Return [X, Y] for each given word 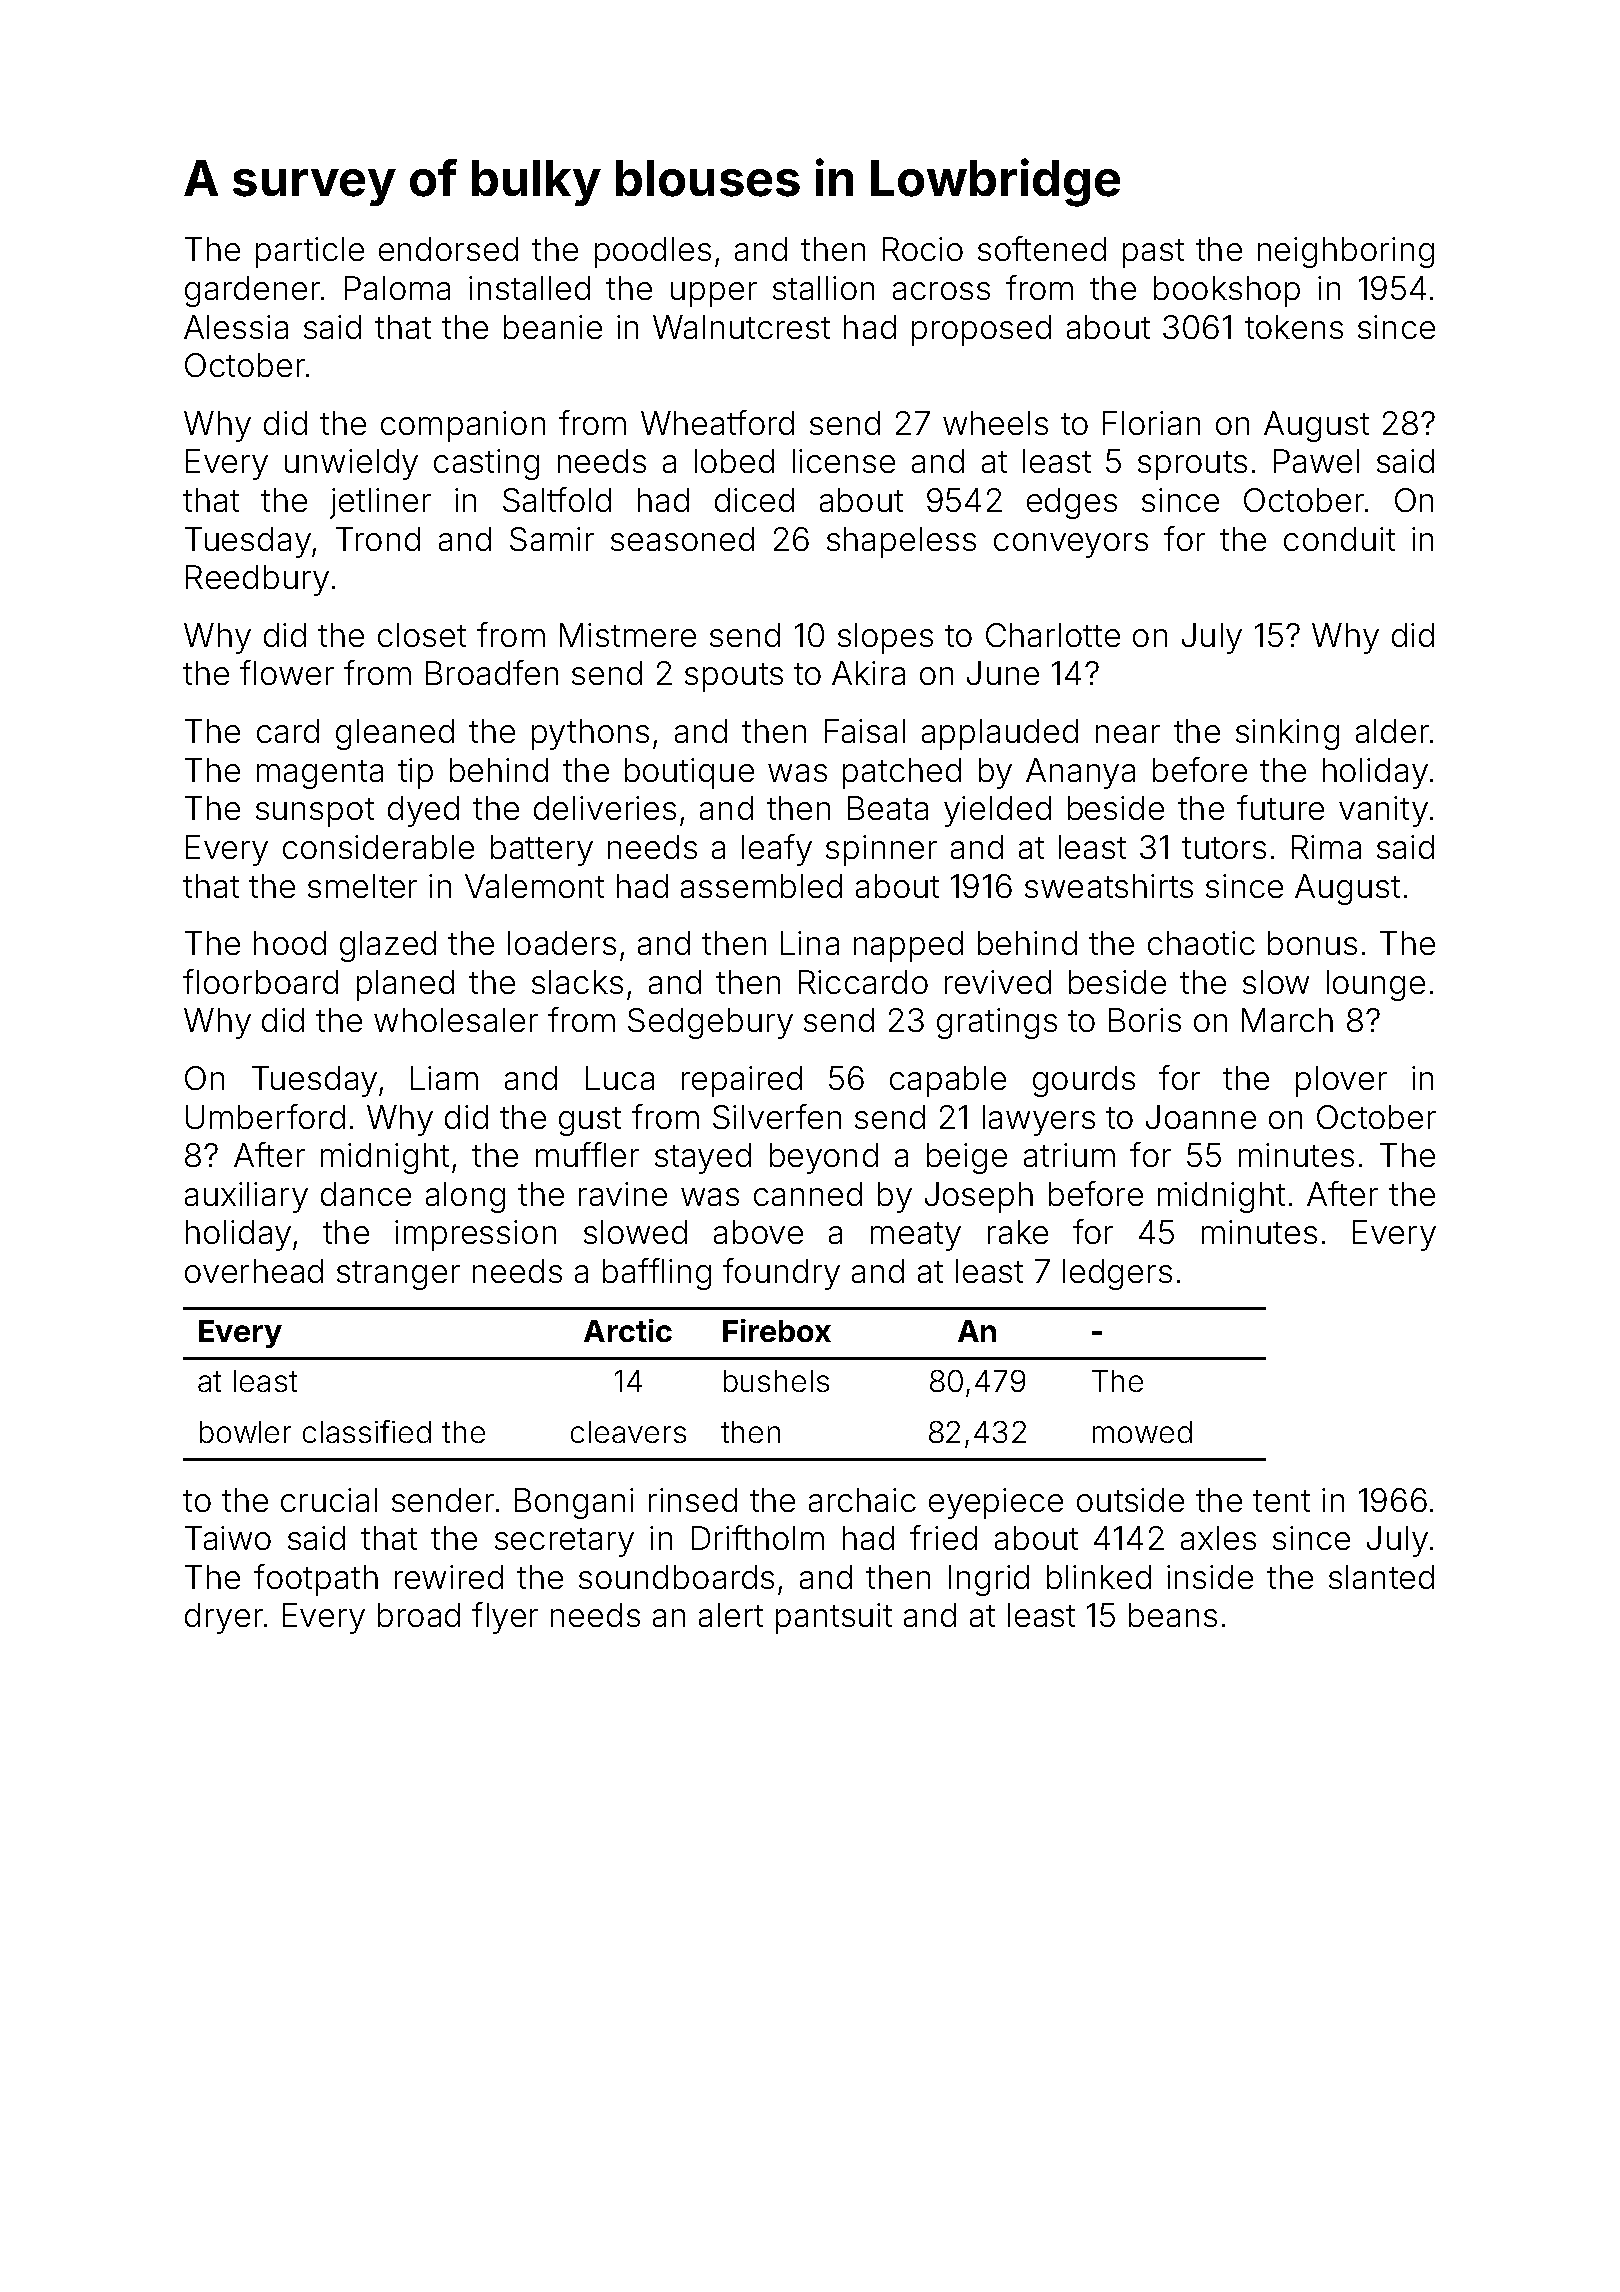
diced [754, 500]
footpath [316, 1580]
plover [1341, 1081]
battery [542, 850]
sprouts [1192, 465]
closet [422, 635]
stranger [398, 1275]
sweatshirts [1109, 886]
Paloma [397, 288]
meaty [916, 1236]
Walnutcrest [741, 327]
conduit [1339, 539]
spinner [881, 850]
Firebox [777, 1330]
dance [366, 1194]
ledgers [1117, 1274]
